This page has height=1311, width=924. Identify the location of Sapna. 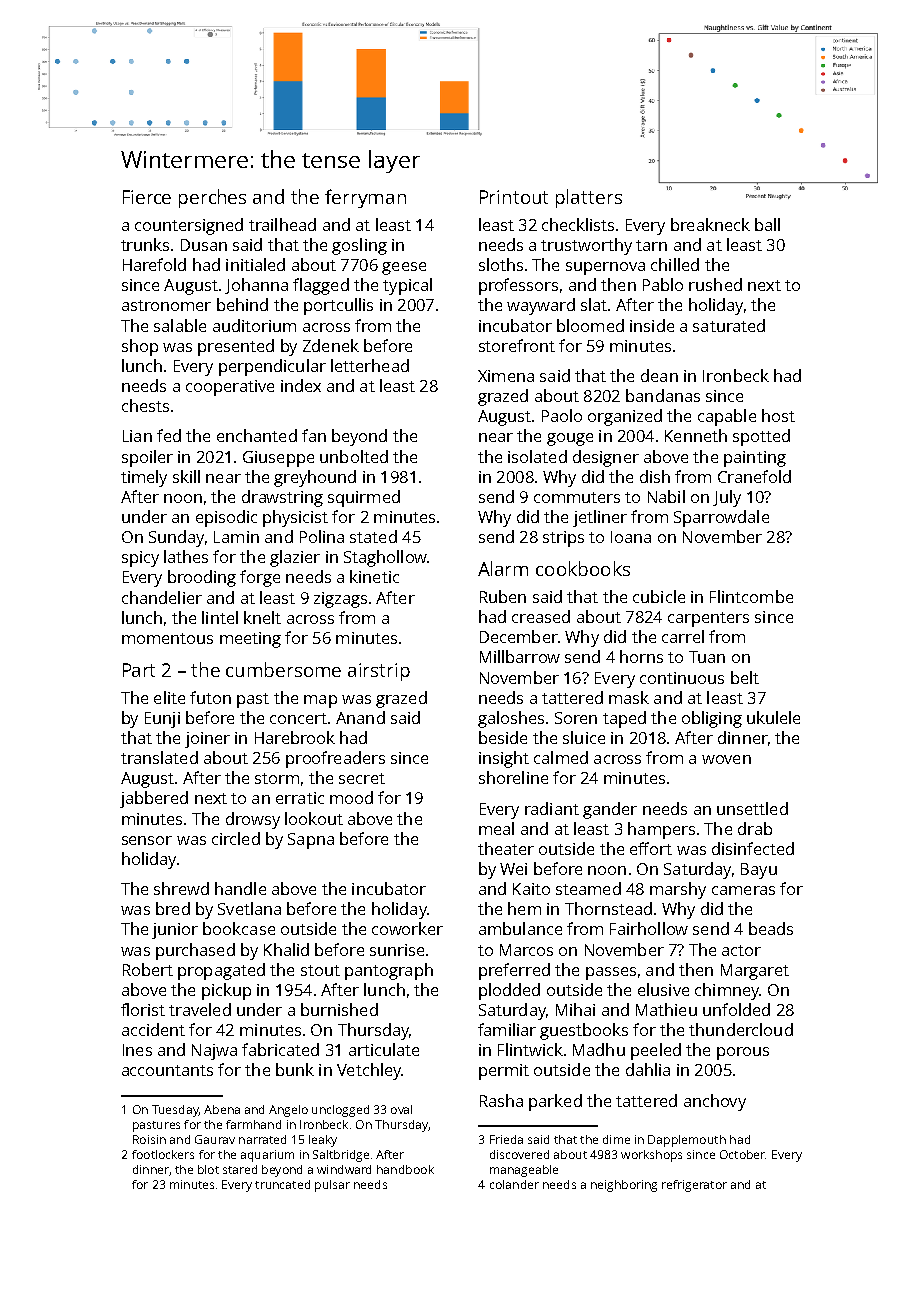
(311, 841).
